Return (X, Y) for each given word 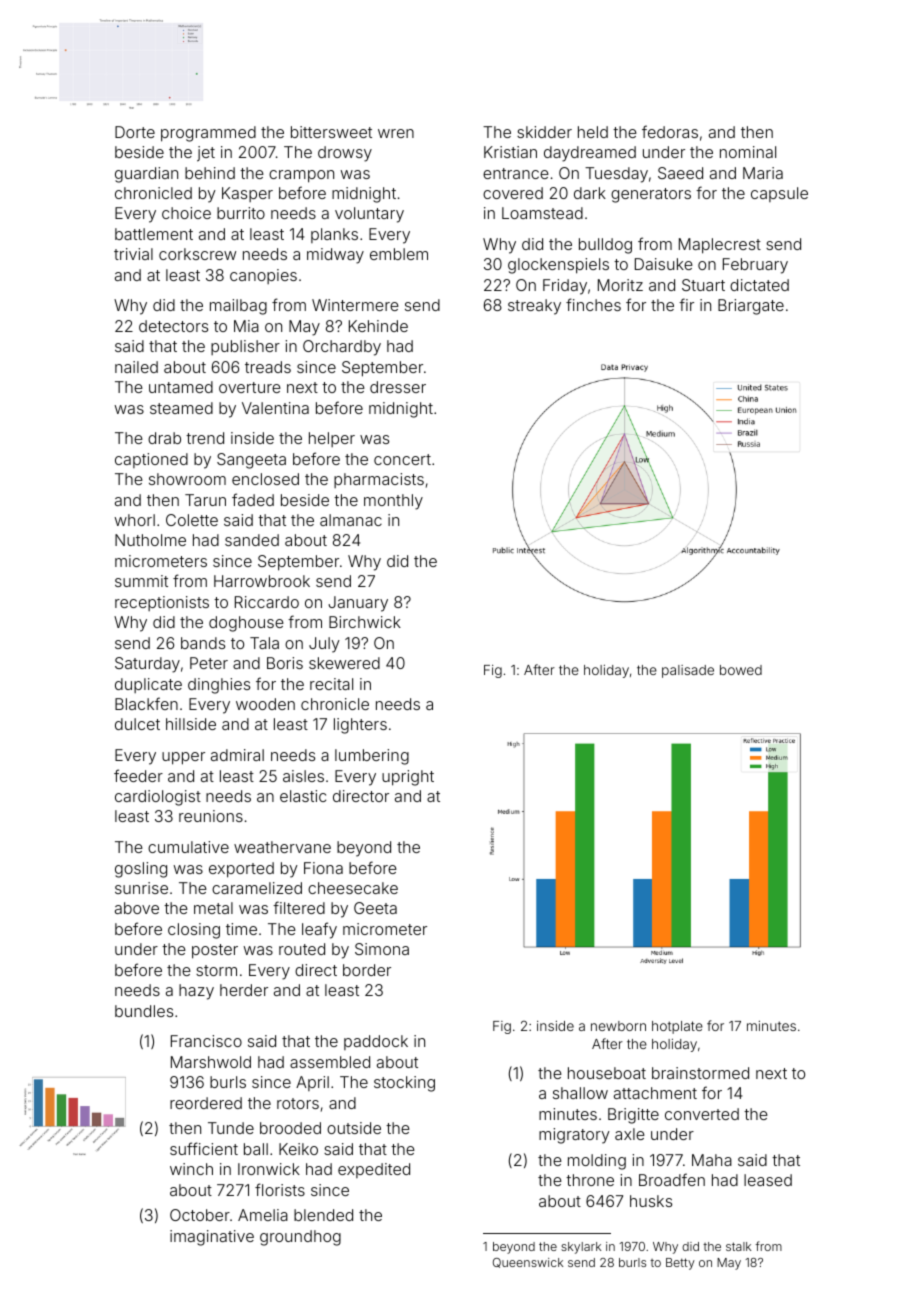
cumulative (188, 847)
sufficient (204, 1148)
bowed (741, 670)
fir (686, 304)
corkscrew (197, 254)
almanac (351, 520)
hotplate (677, 1027)
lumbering (372, 757)
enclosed (265, 479)
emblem (399, 254)
